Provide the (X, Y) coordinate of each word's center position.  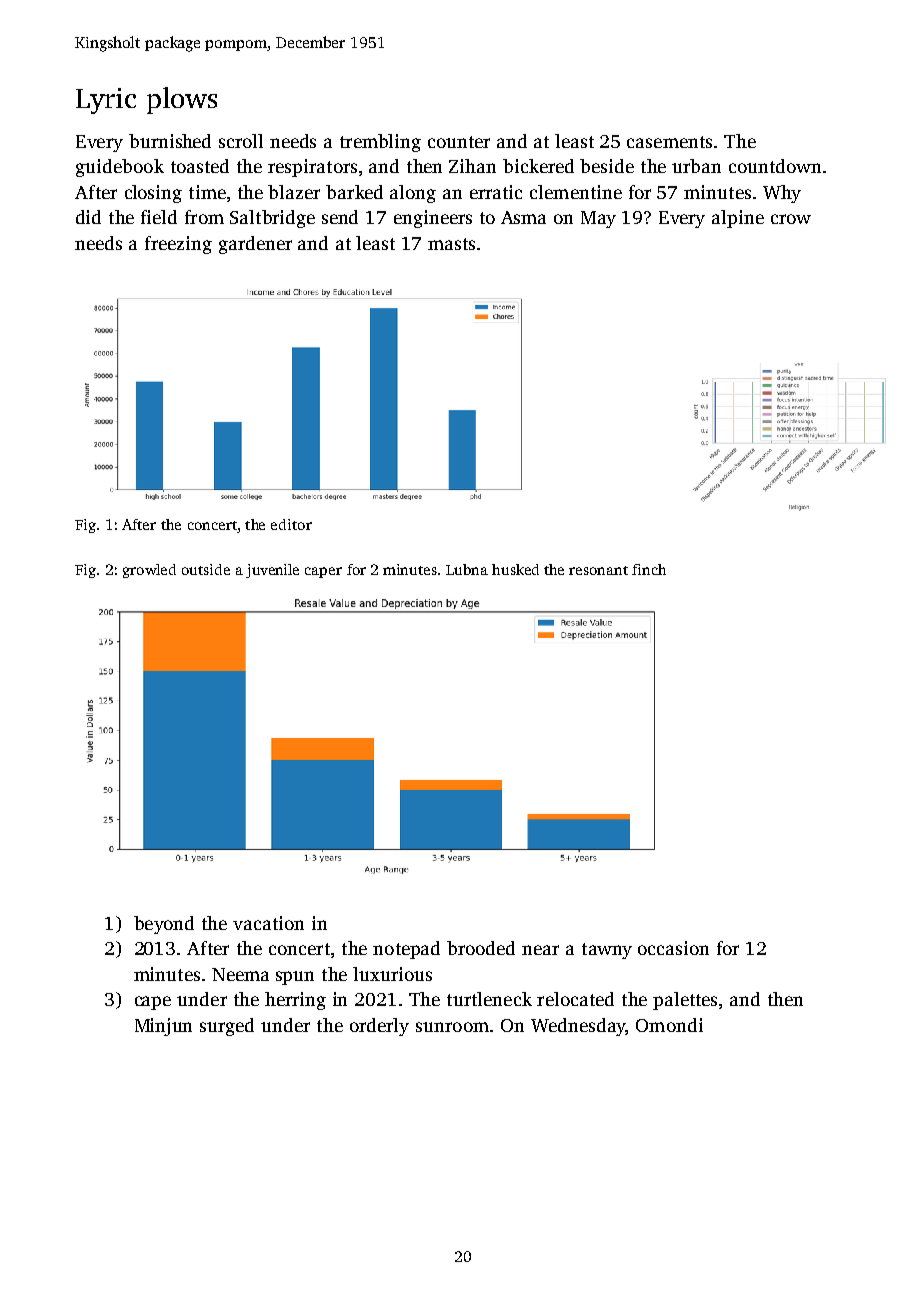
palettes (685, 1001)
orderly (379, 1027)
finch (649, 569)
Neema (240, 974)
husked (515, 569)
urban (696, 166)
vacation (268, 923)
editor (291, 524)
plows (182, 100)
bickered (538, 166)
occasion (673, 948)
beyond (164, 925)
